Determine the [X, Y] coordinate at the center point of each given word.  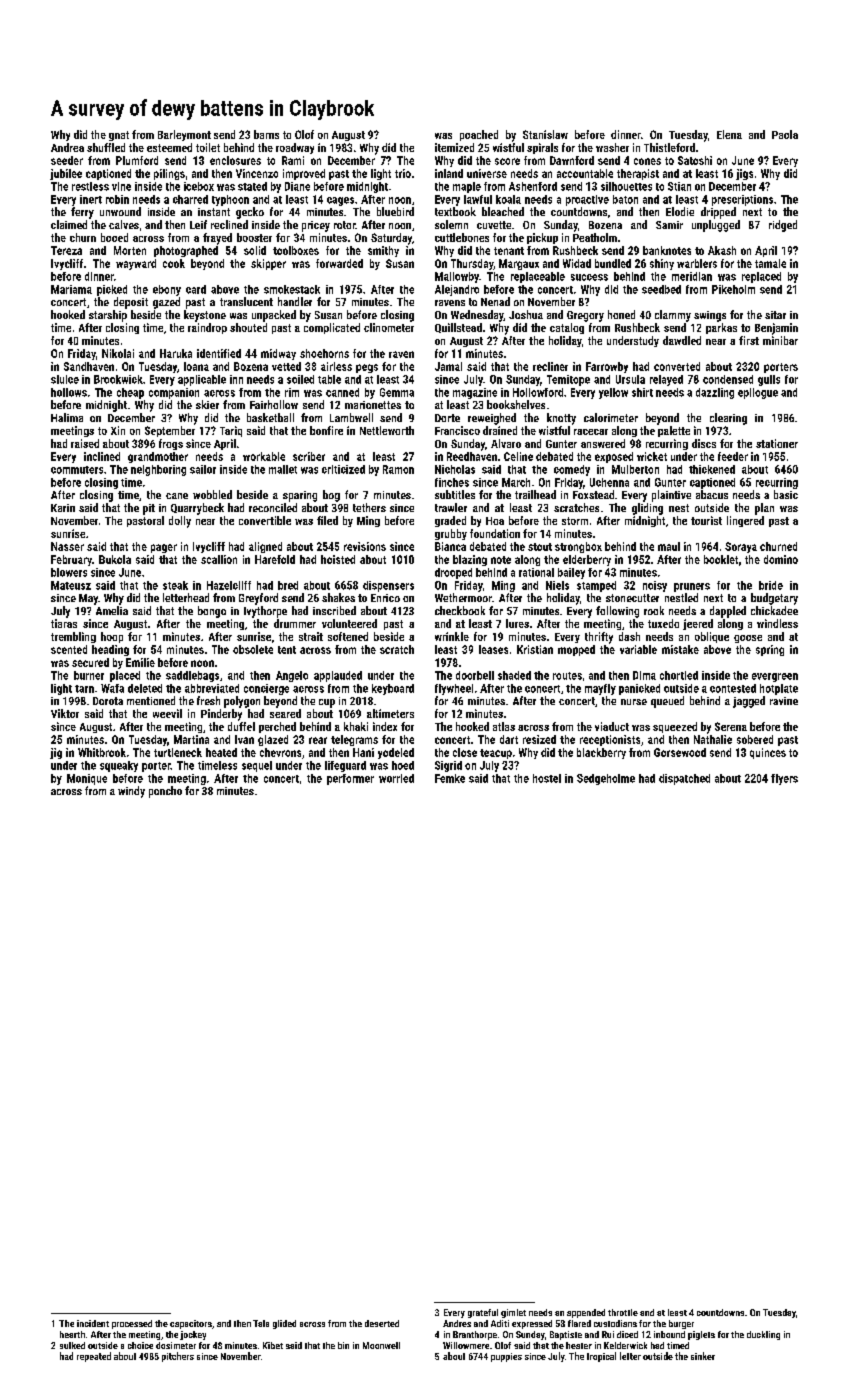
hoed [403, 765]
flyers [784, 779]
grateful [483, 1313]
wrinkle [452, 636]
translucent [246, 301]
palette [674, 431]
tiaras [64, 623]
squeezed [675, 727]
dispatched [684, 779]
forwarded [339, 263]
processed [132, 1324]
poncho [165, 792]
